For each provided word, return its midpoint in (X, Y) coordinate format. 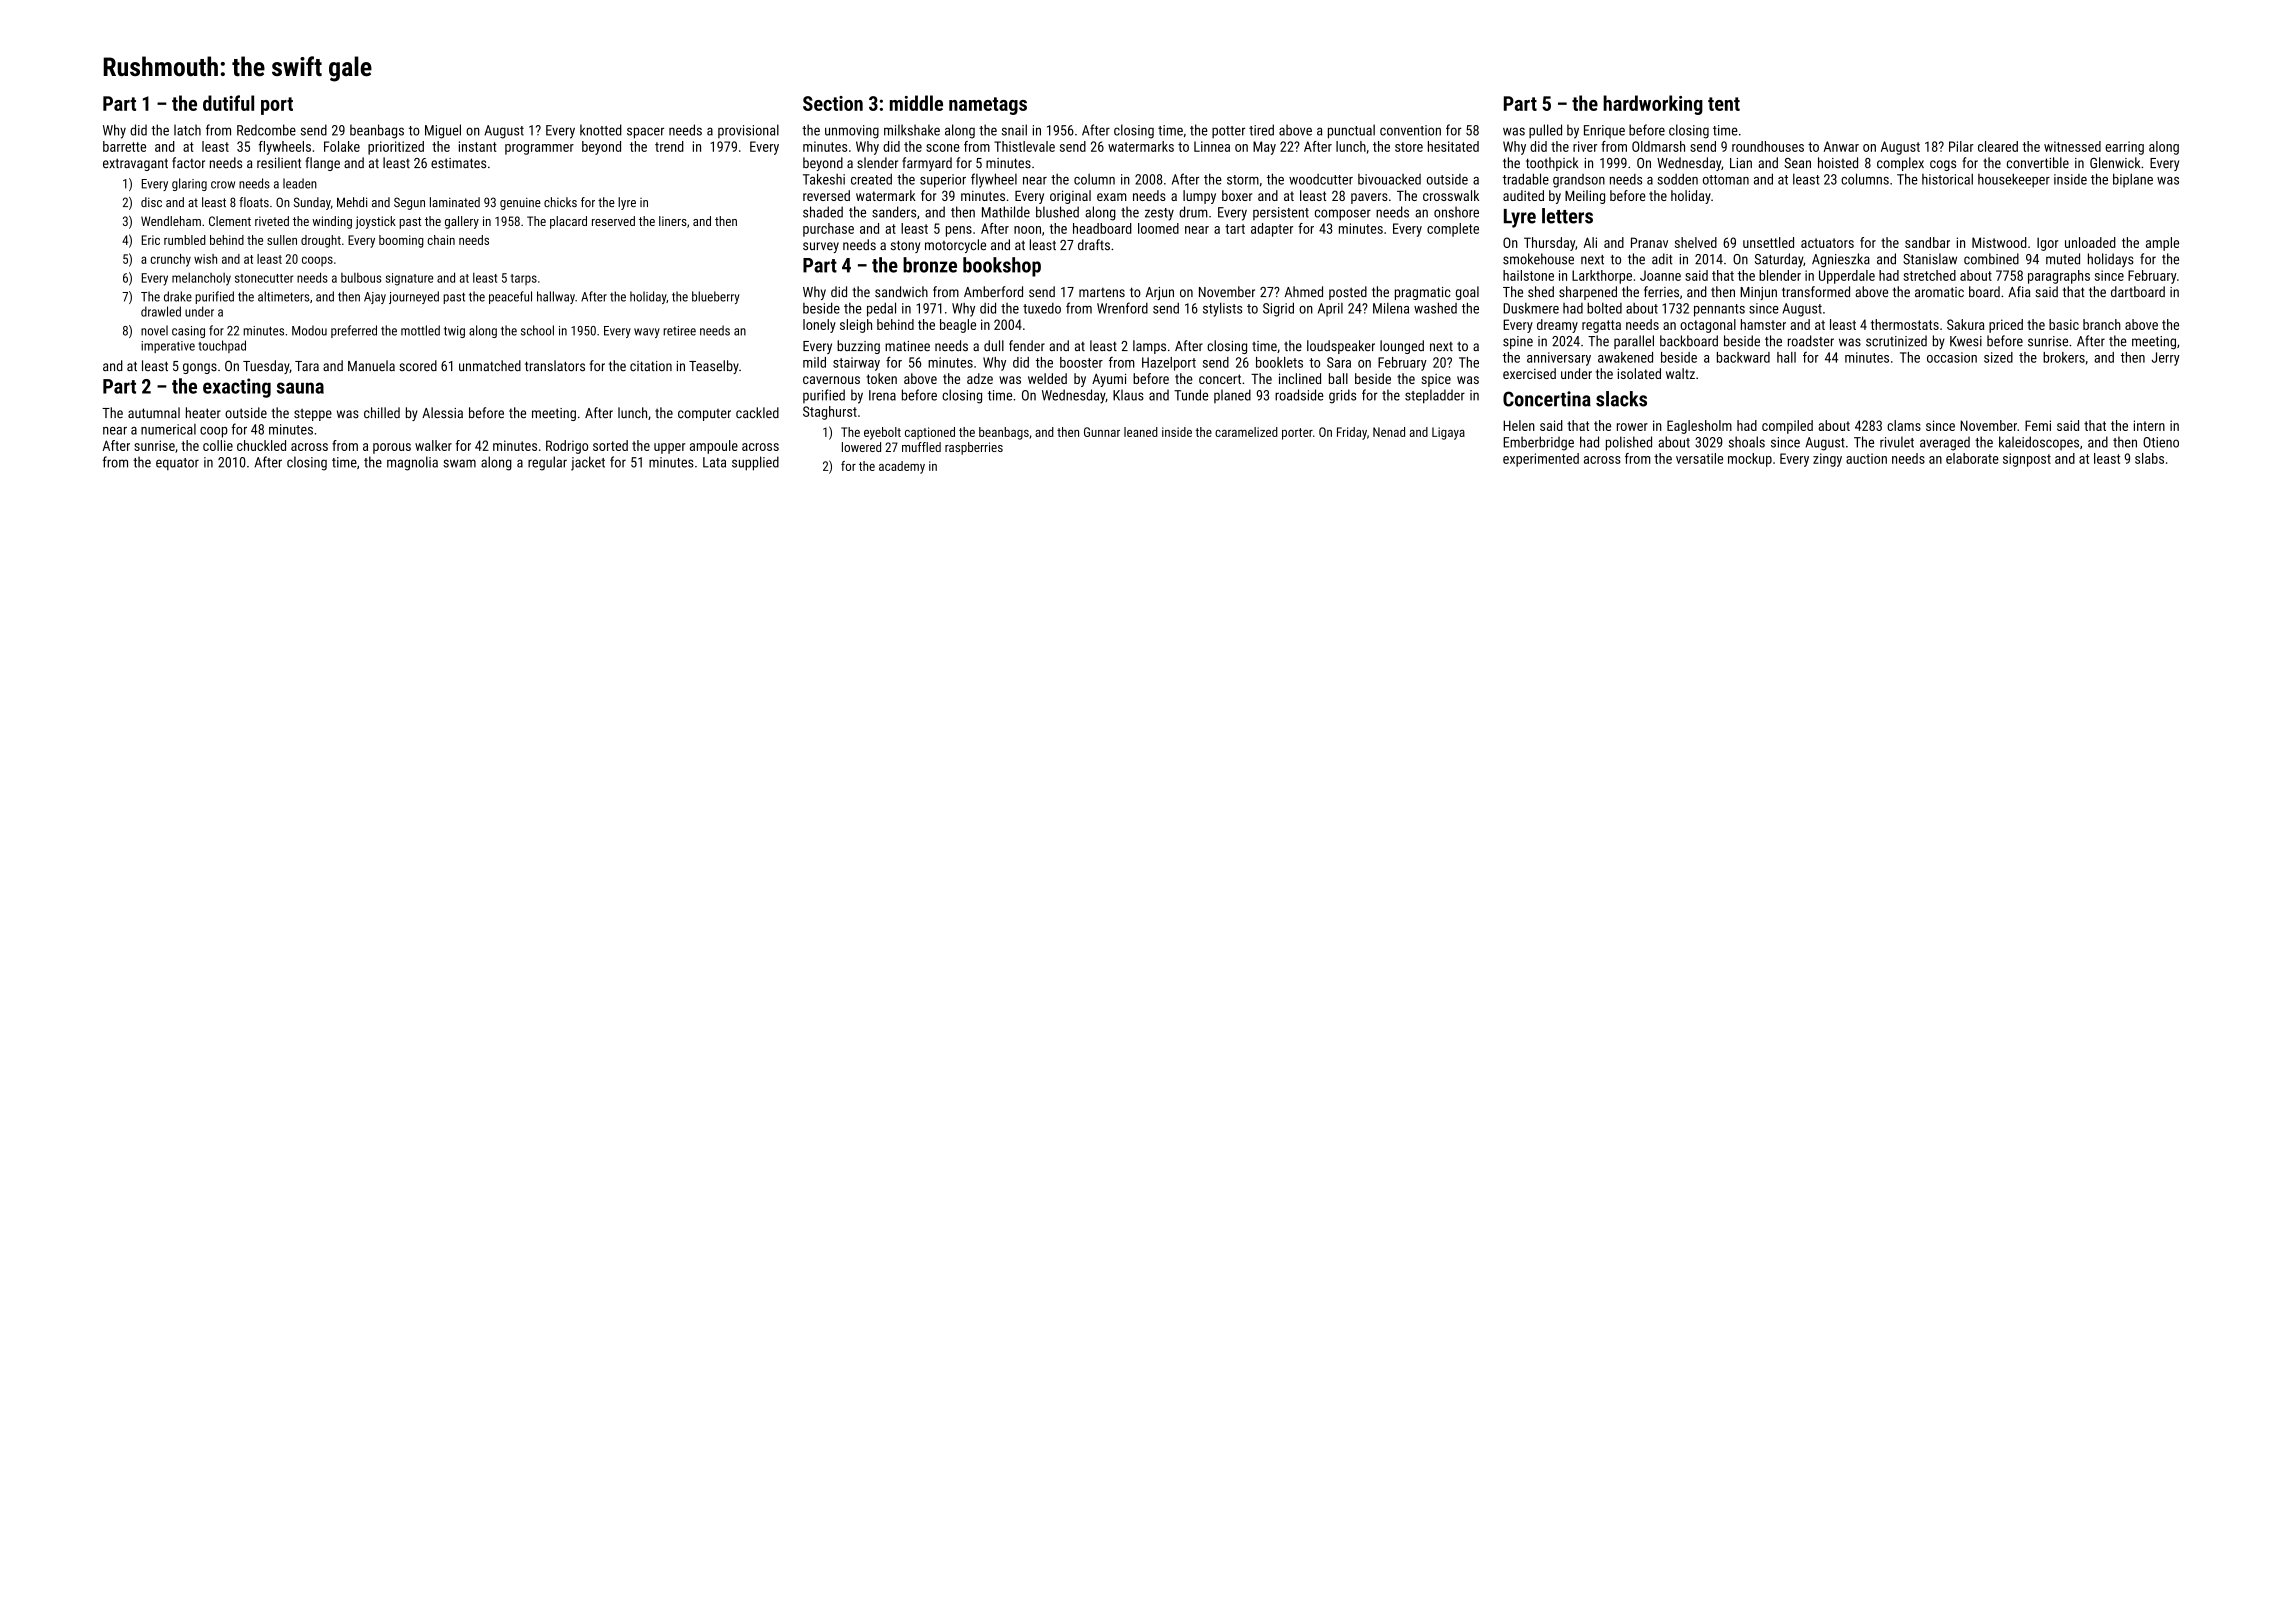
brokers (2064, 357)
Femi (2038, 425)
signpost (2027, 460)
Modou (309, 330)
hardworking (1653, 105)
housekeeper (2014, 180)
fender (1027, 346)
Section (833, 103)
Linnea (1212, 146)
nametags (988, 106)
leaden (300, 183)
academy (902, 467)
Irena (882, 395)
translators (555, 366)
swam (459, 463)
